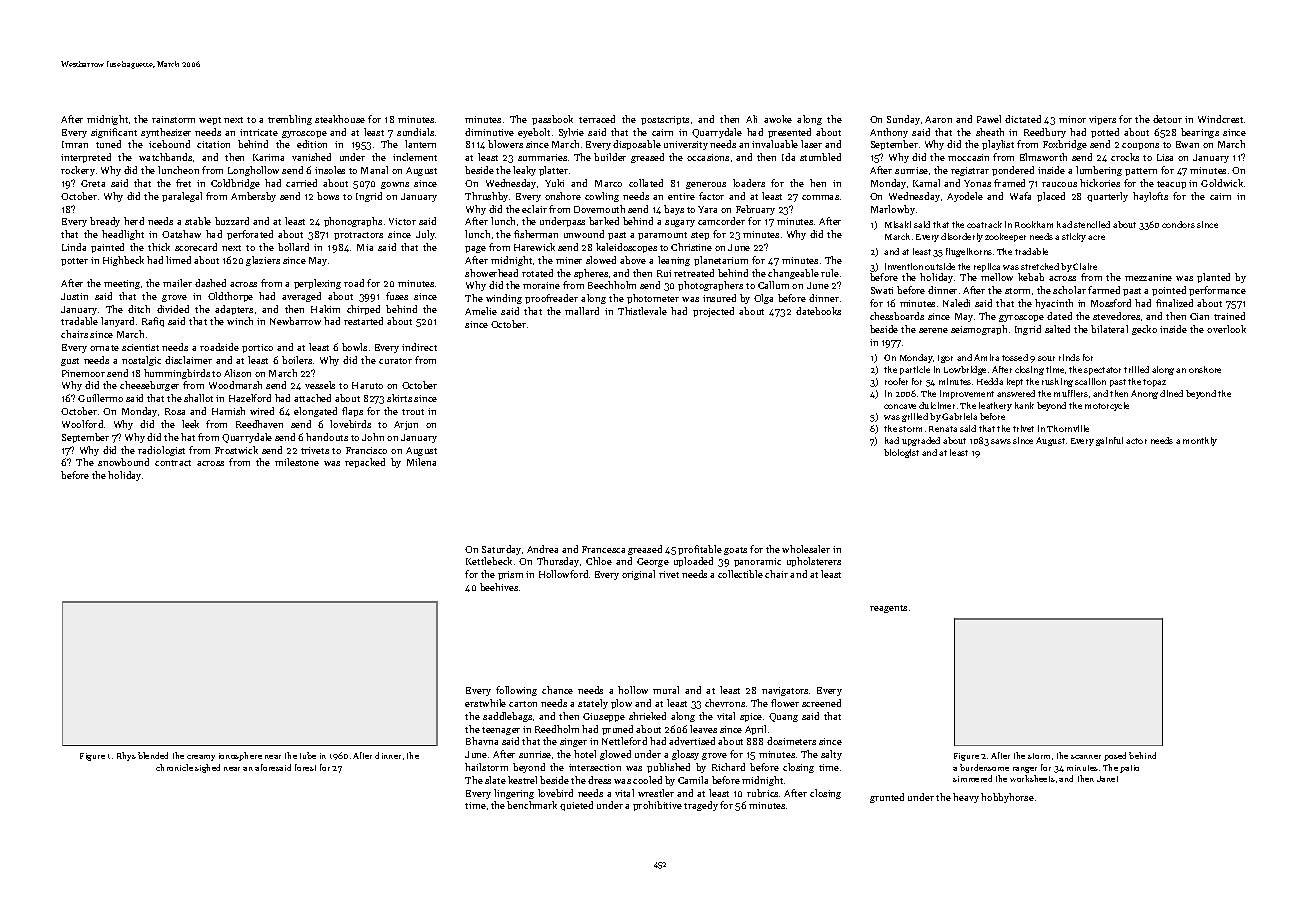  Describe the element at coordinates (268, 157) in the screenshot. I see `Karima` at that location.
